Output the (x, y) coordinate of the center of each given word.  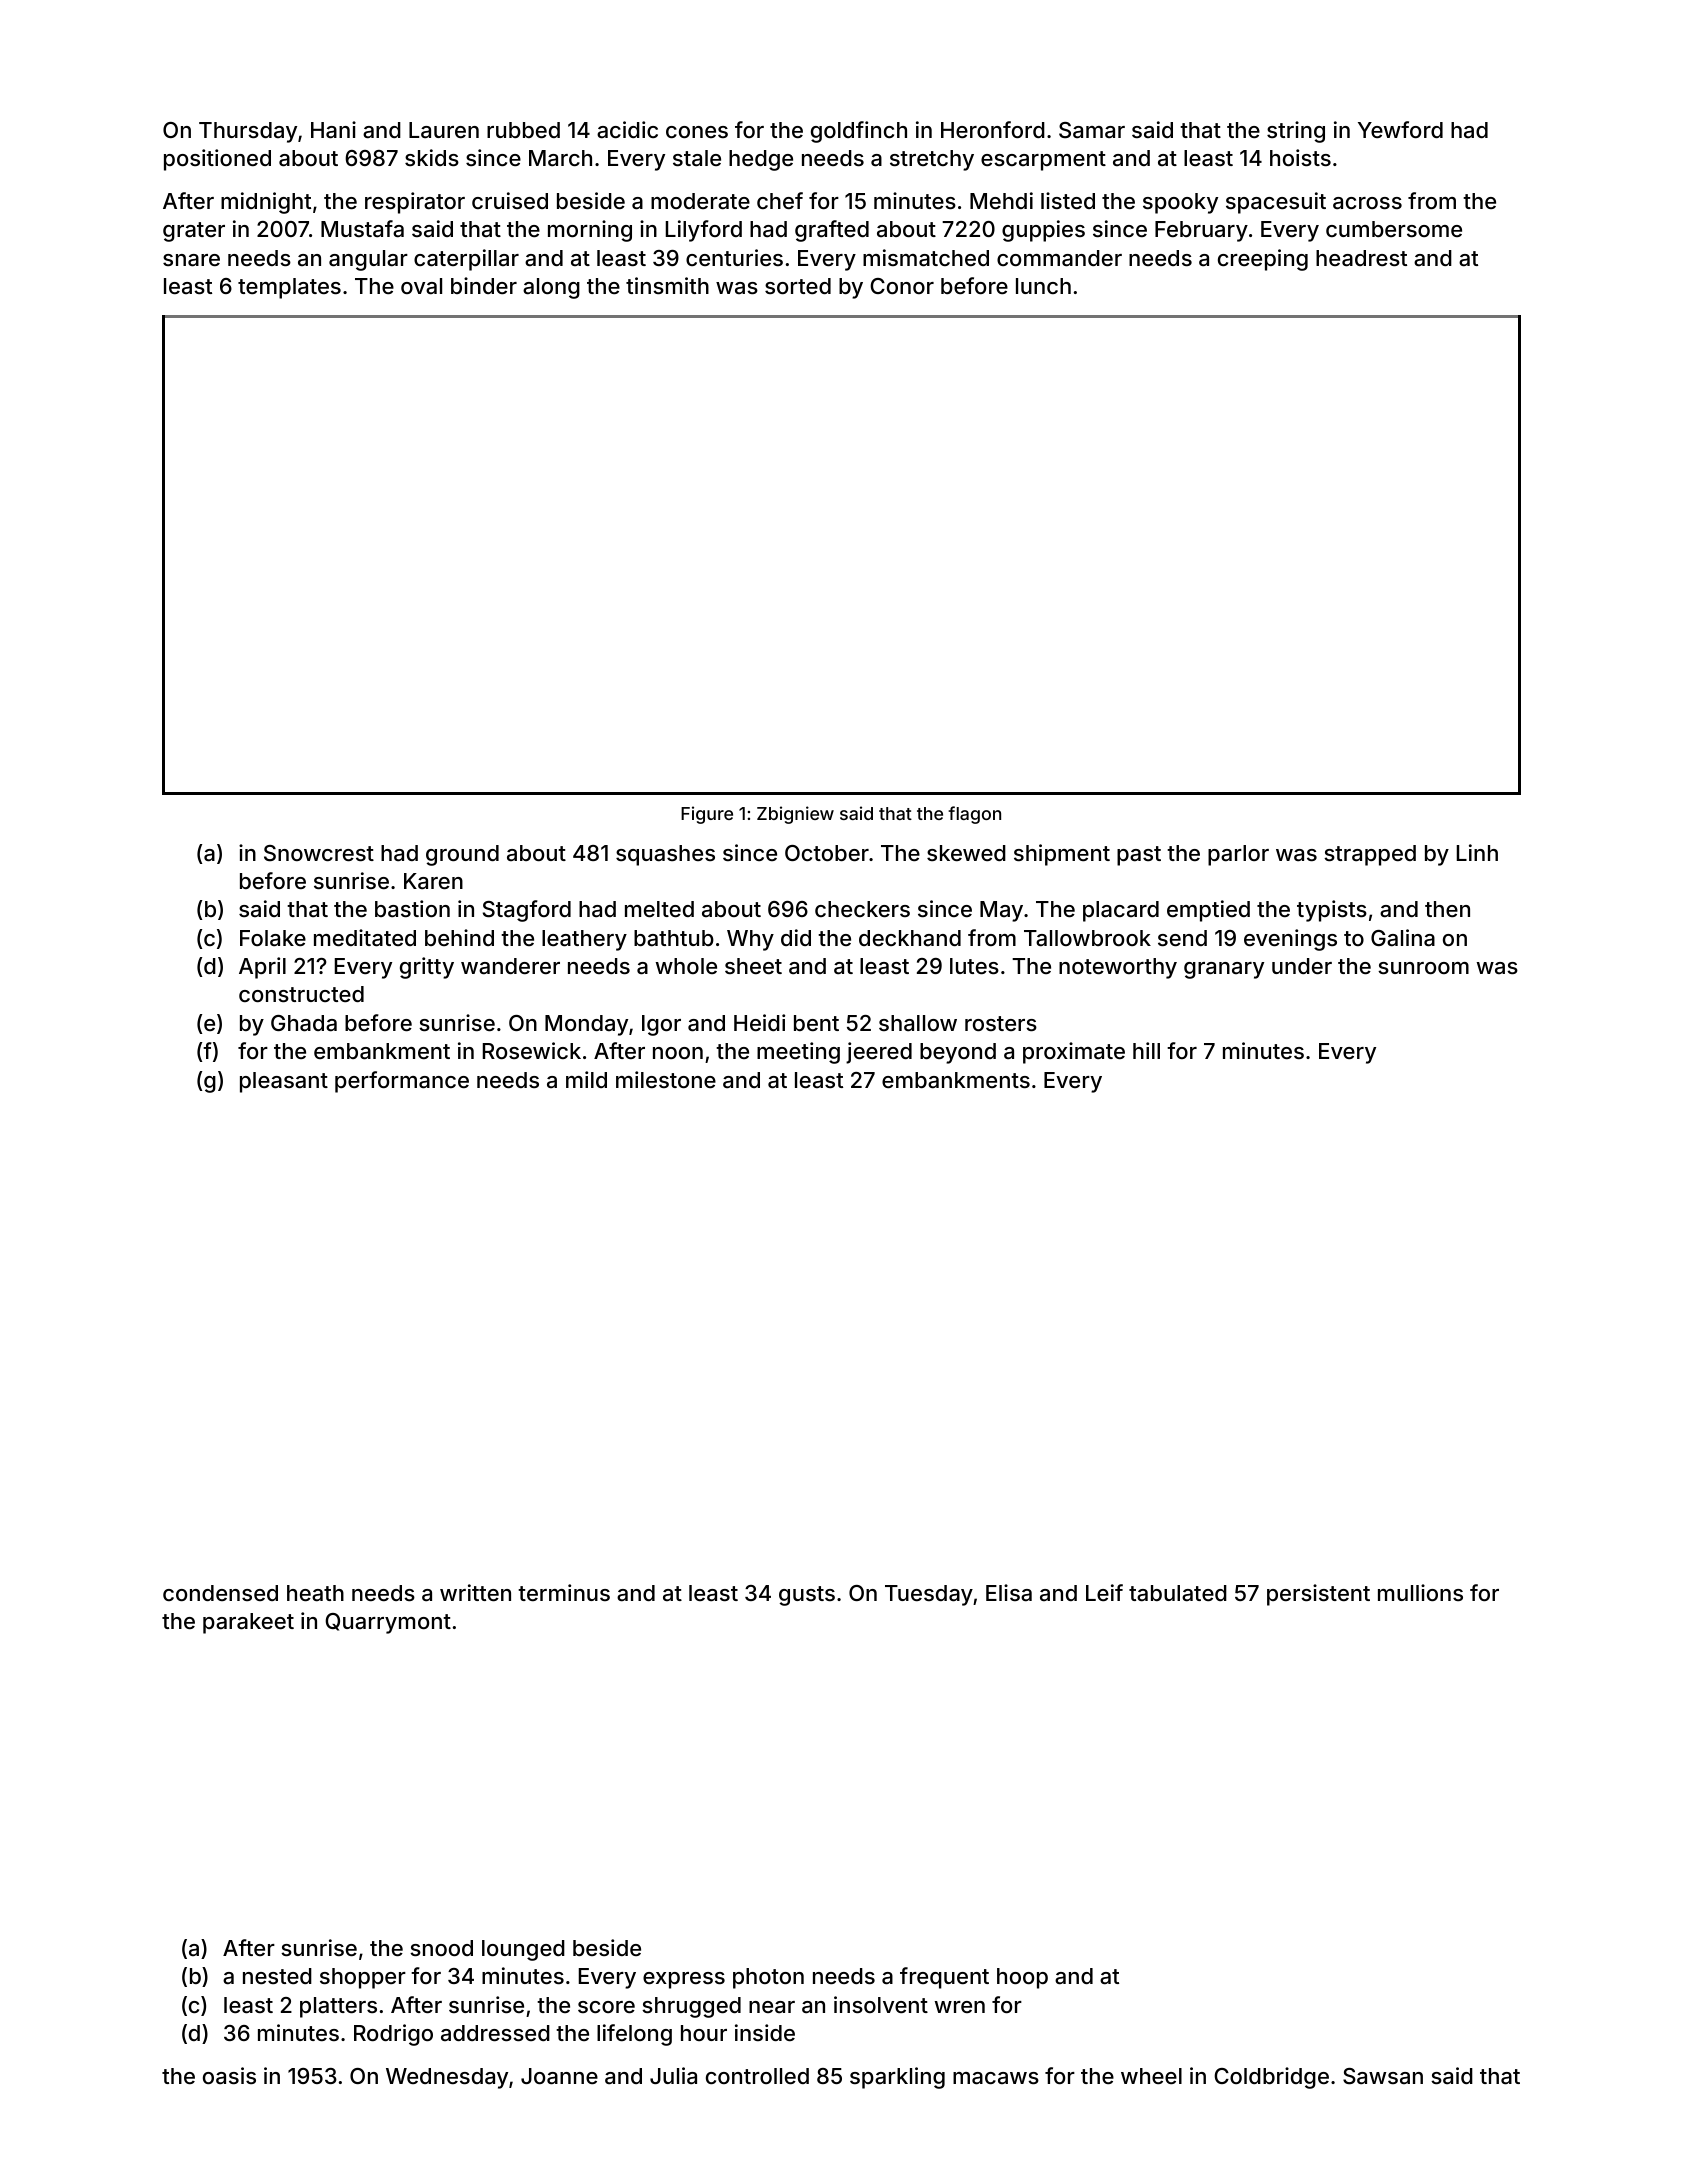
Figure (707, 815)
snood (441, 1948)
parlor (1238, 855)
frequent (944, 1978)
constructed (301, 994)
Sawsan (1383, 2076)
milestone (666, 1079)
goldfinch (859, 132)
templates (289, 288)
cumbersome (1394, 229)
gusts (807, 1596)
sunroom (1423, 968)
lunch (1043, 286)
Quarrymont (388, 1623)
